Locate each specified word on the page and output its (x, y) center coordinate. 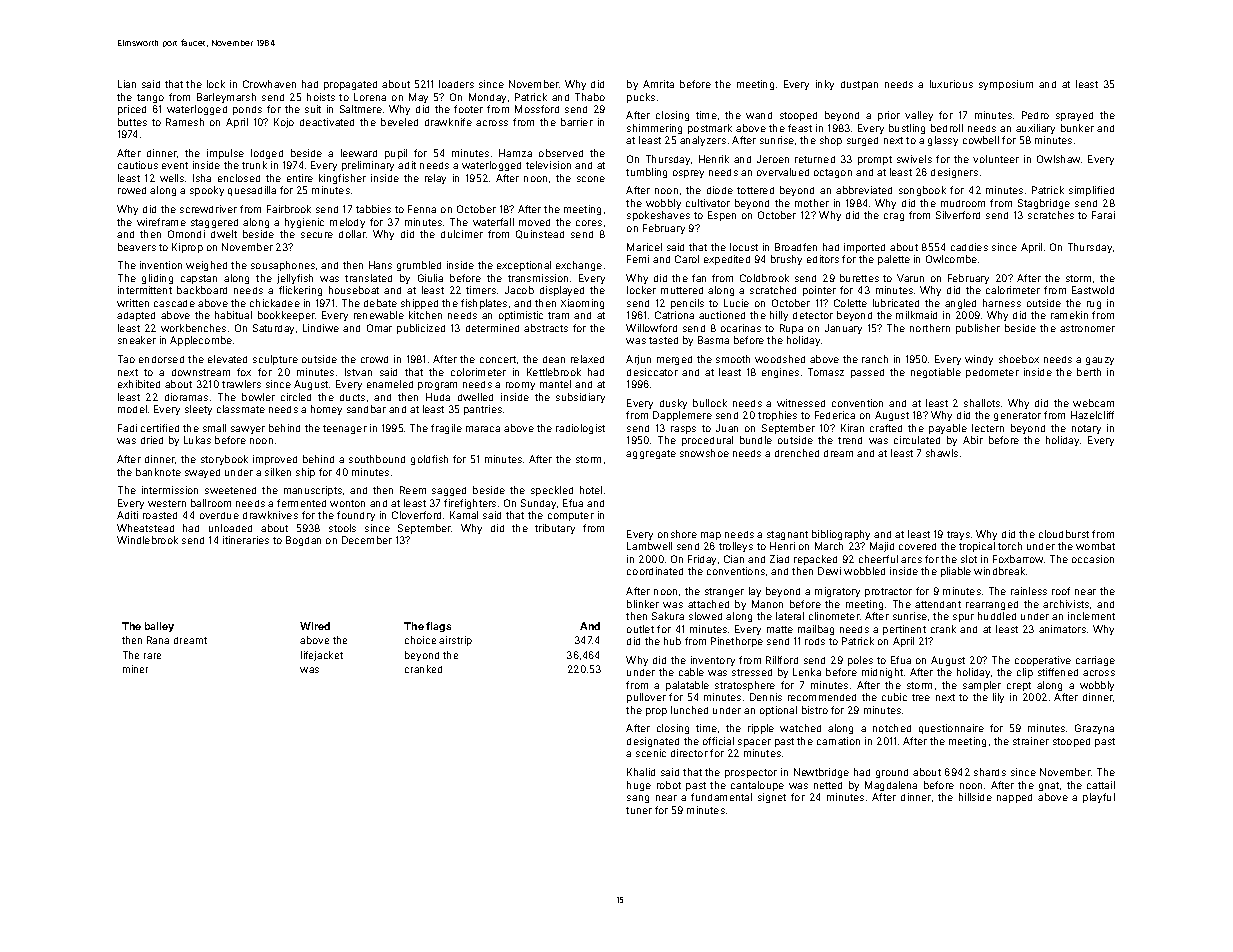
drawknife (448, 122)
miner (135, 669)
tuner (639, 810)
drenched (797, 453)
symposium (1006, 85)
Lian (127, 84)
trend (850, 440)
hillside (975, 797)
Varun (910, 278)
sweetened (230, 490)
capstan (199, 279)
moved (534, 222)
